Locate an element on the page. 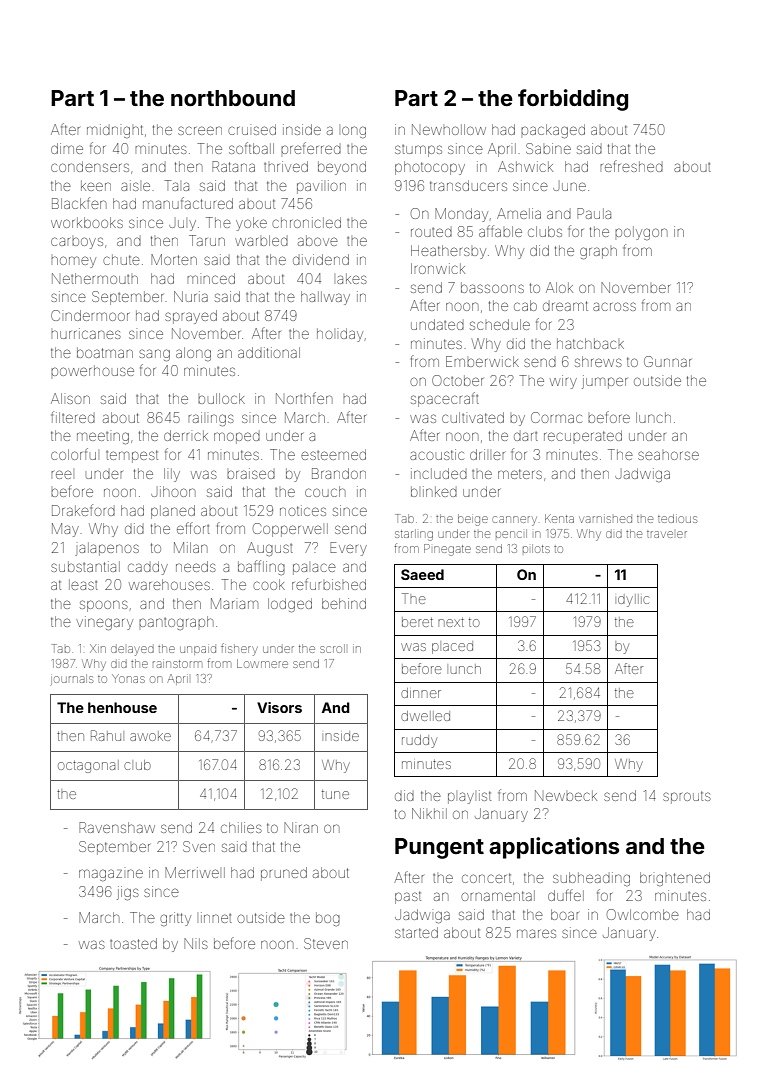 The height and width of the page is (1081, 762). blinked is located at coordinates (434, 491).
